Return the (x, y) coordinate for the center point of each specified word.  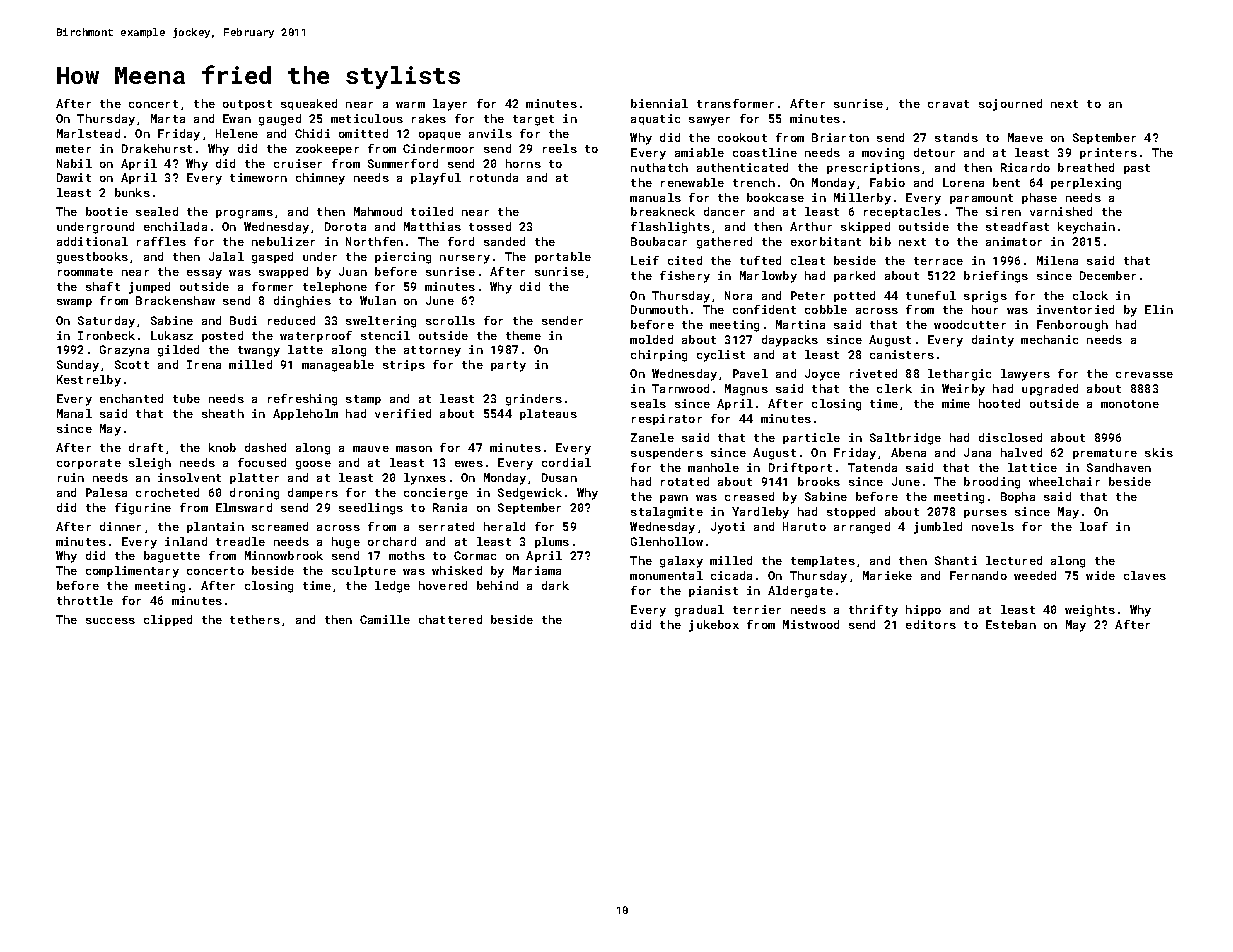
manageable (338, 366)
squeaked (309, 104)
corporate (89, 464)
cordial (566, 462)
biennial (659, 103)
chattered (450, 619)
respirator (667, 419)
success (110, 621)
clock (1090, 295)
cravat (948, 104)
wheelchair (1064, 481)
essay (204, 274)
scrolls (450, 320)
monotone (1130, 404)
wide (1100, 575)
